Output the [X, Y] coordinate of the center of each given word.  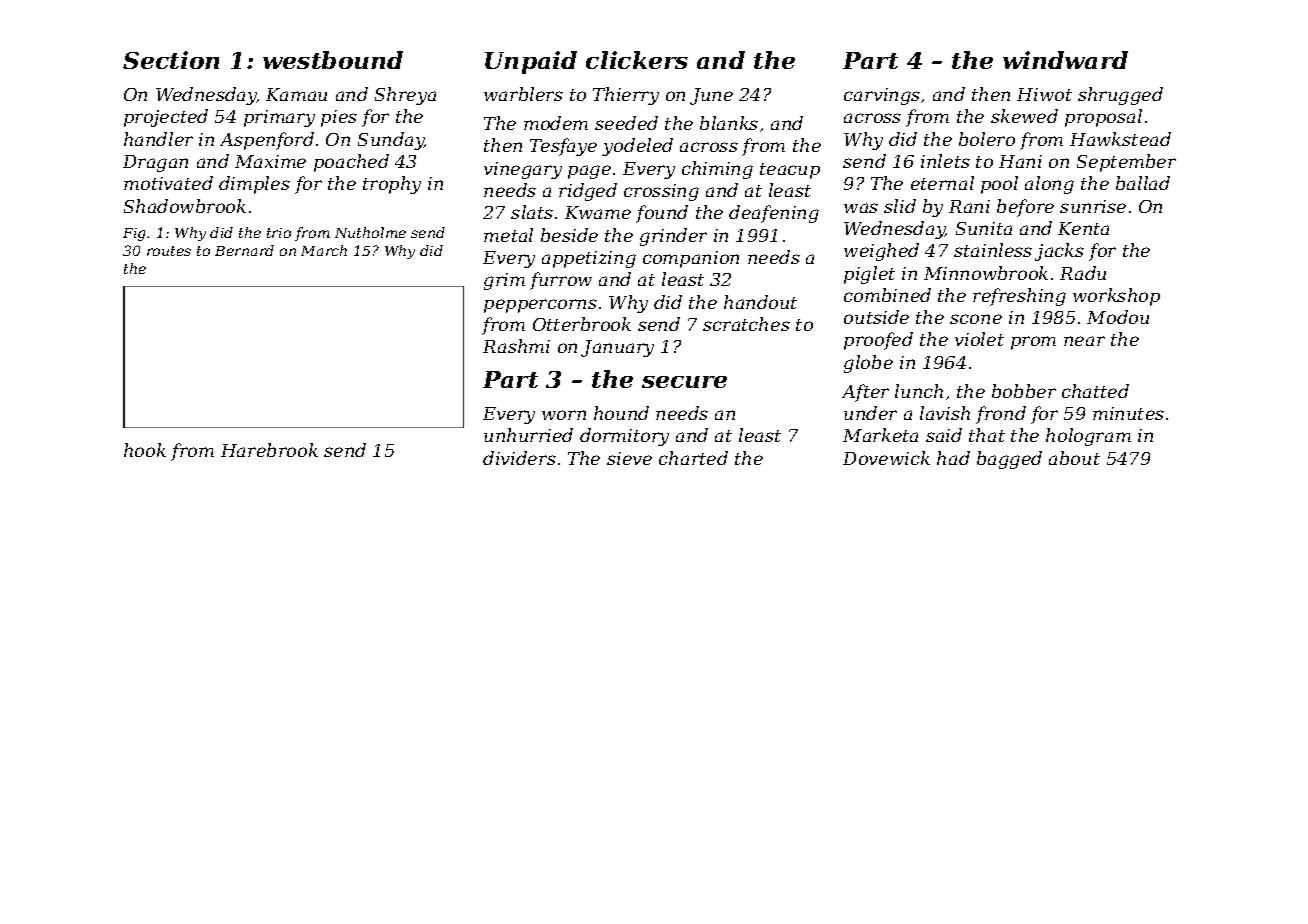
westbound [333, 60]
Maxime [270, 161]
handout [760, 302]
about [1074, 458]
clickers [637, 60]
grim [504, 281]
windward [1065, 60]
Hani [1020, 161]
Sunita [984, 228]
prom [1033, 343]
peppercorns [540, 306]
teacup [790, 171]
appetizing [589, 259]
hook [145, 450]
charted [693, 458]
